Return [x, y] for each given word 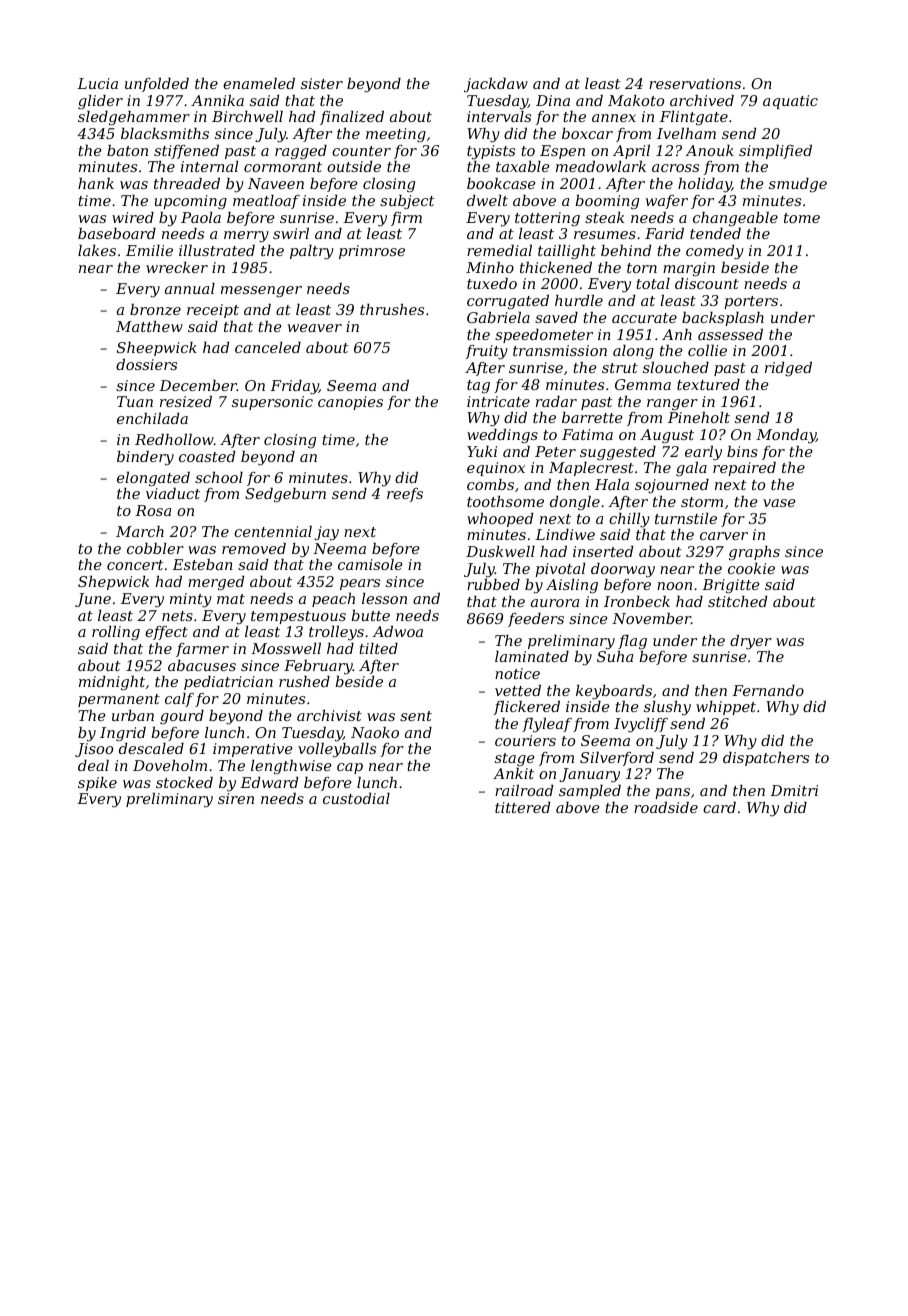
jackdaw [496, 85]
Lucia [97, 83]
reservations [695, 83]
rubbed [493, 584]
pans [672, 793]
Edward [269, 782]
